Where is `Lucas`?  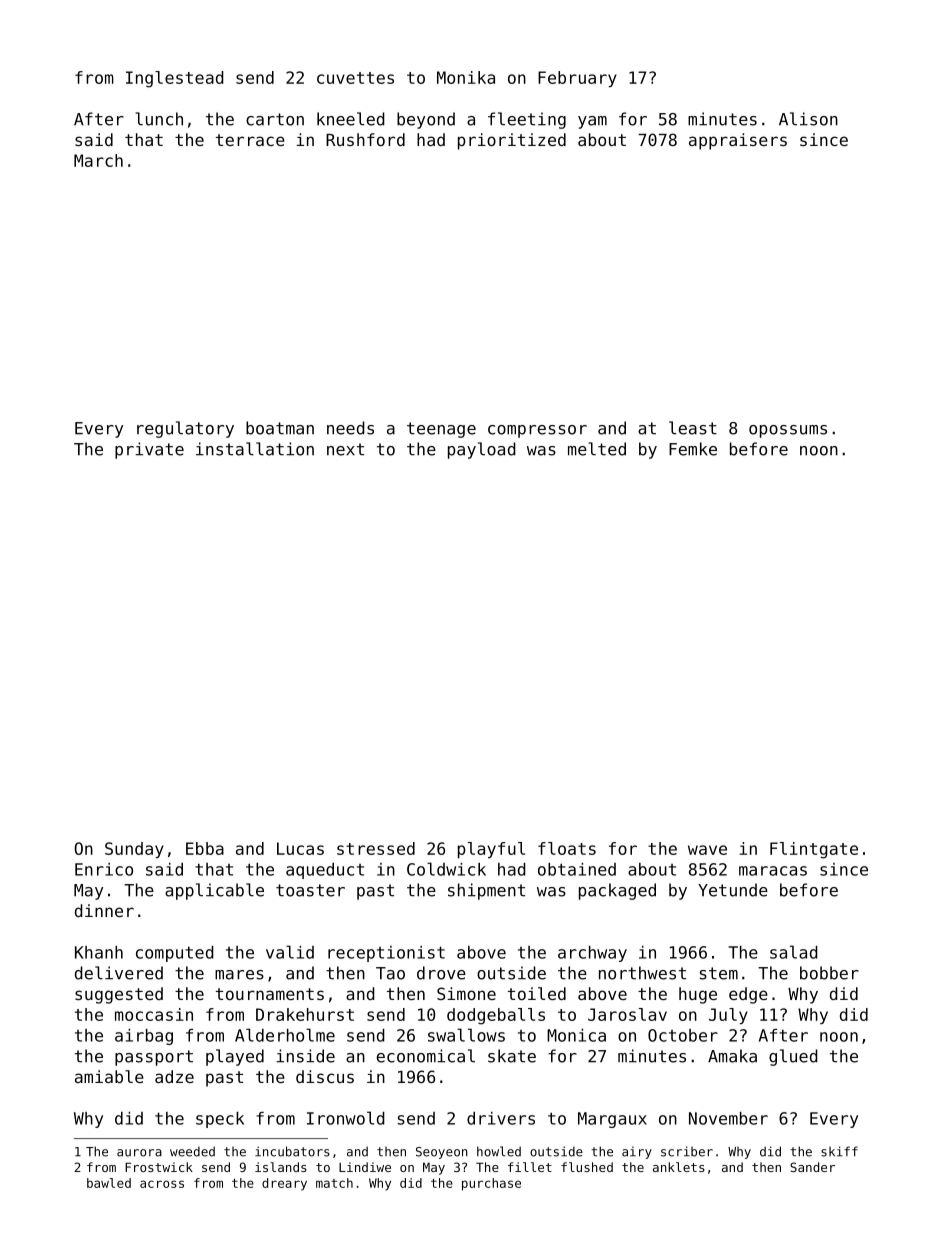
Lucas is located at coordinates (300, 848).
